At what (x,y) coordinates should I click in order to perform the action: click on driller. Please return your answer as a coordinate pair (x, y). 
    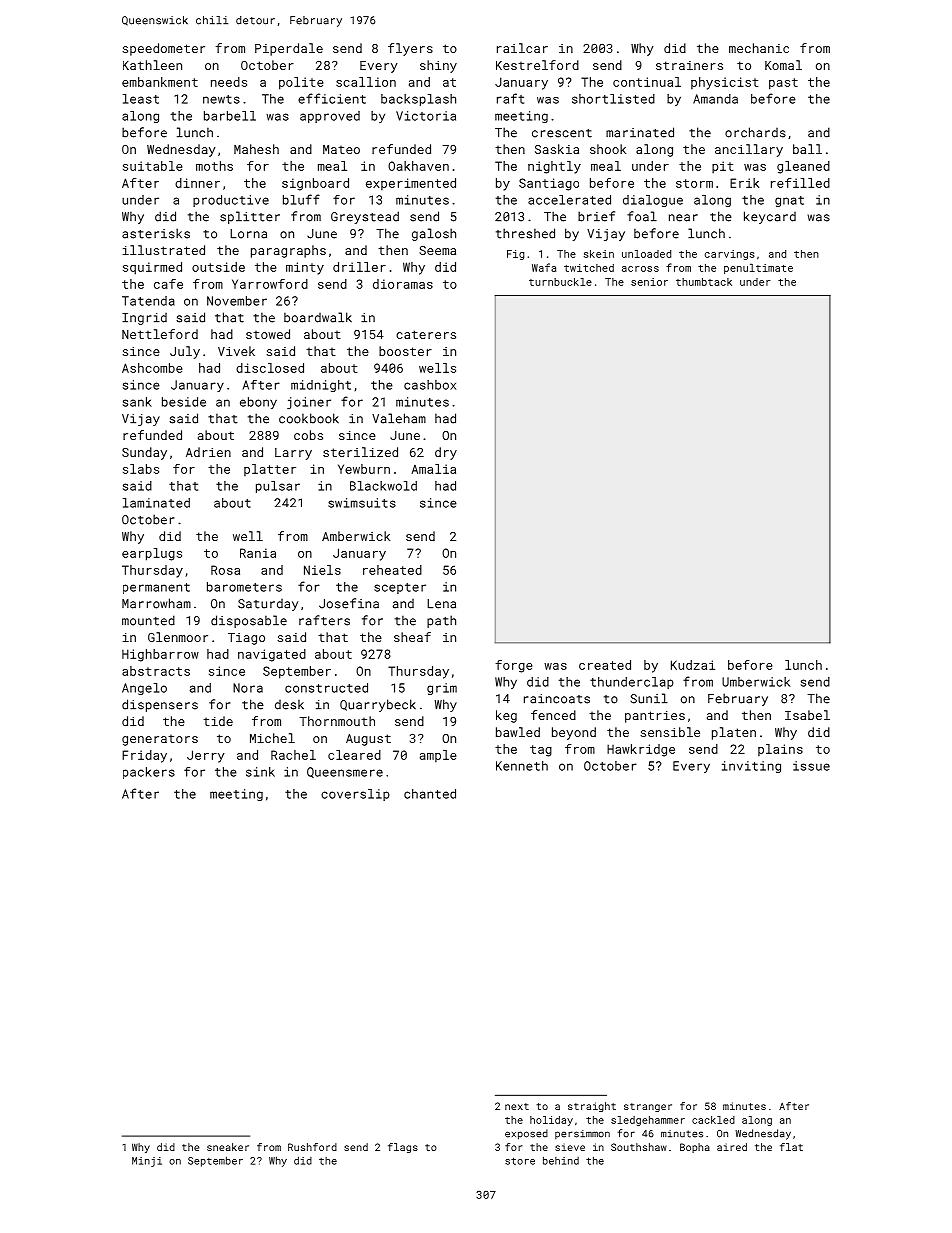
    Looking at the image, I should click on (359, 267).
